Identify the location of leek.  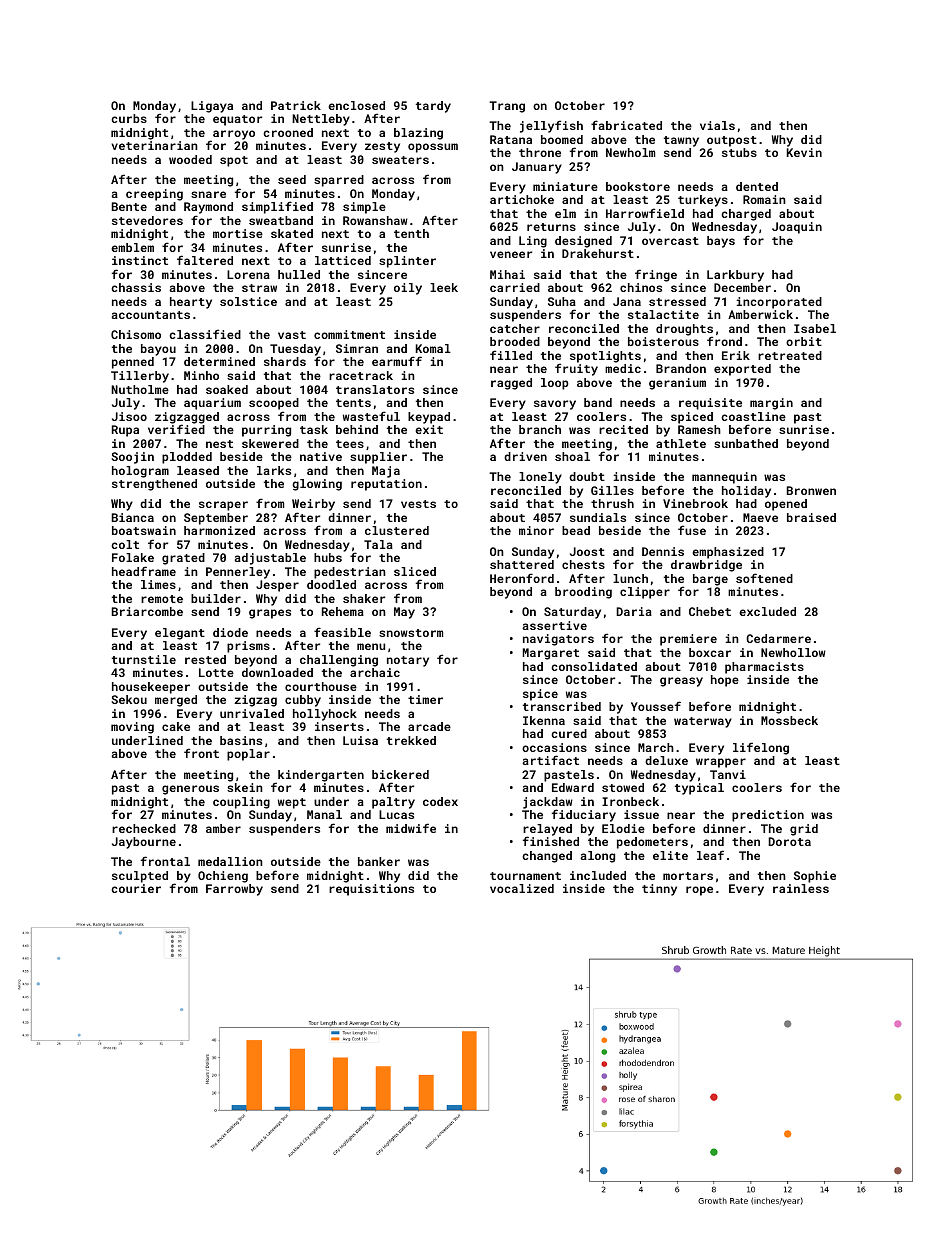
(444, 287).
